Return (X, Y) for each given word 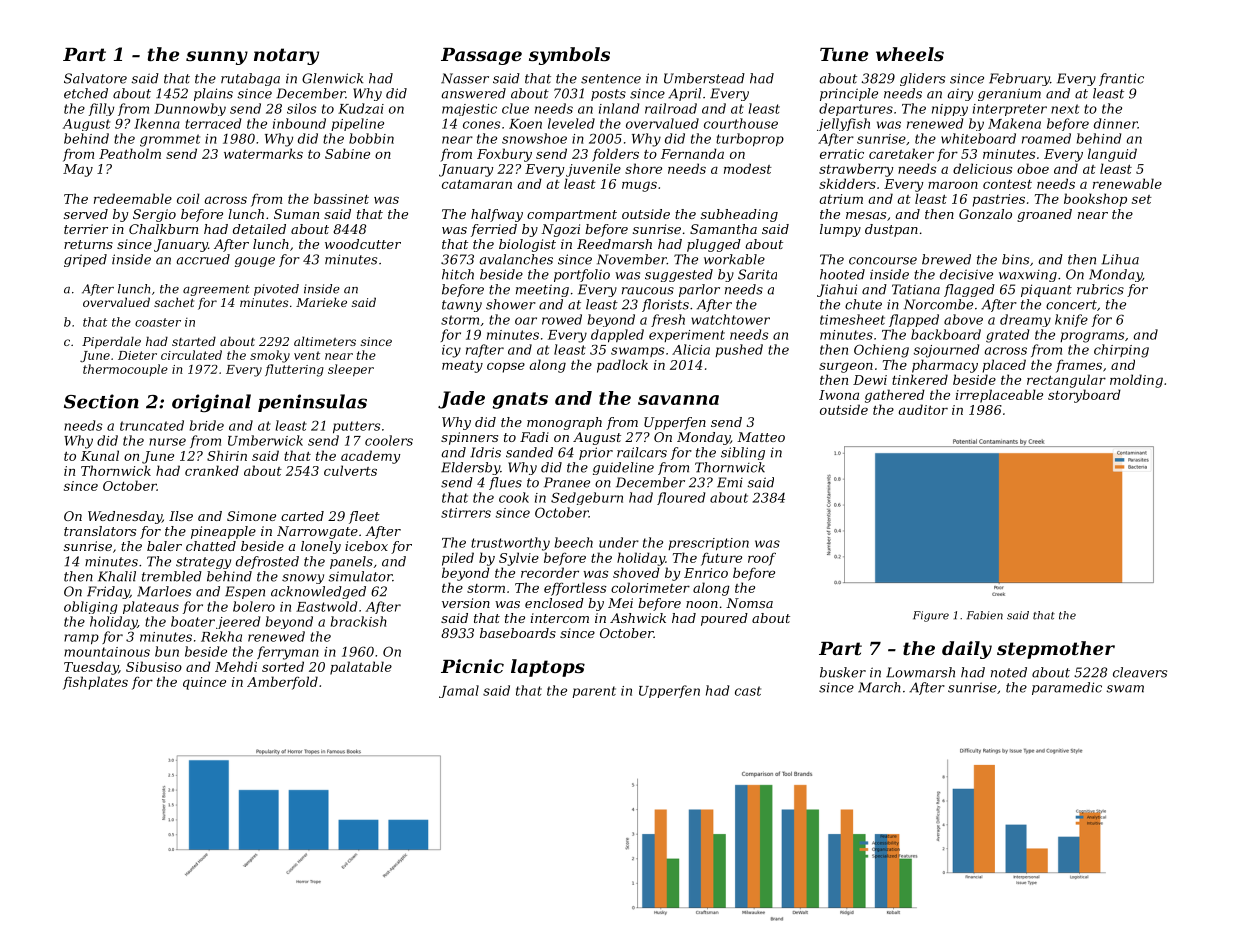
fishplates (95, 683)
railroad (671, 108)
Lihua (1120, 259)
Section (101, 401)
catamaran (477, 184)
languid (1112, 155)
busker (843, 672)
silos (301, 108)
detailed (259, 229)
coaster (158, 322)
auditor (923, 409)
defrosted (267, 562)
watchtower (731, 319)
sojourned (946, 351)
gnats (520, 400)
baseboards (518, 633)
